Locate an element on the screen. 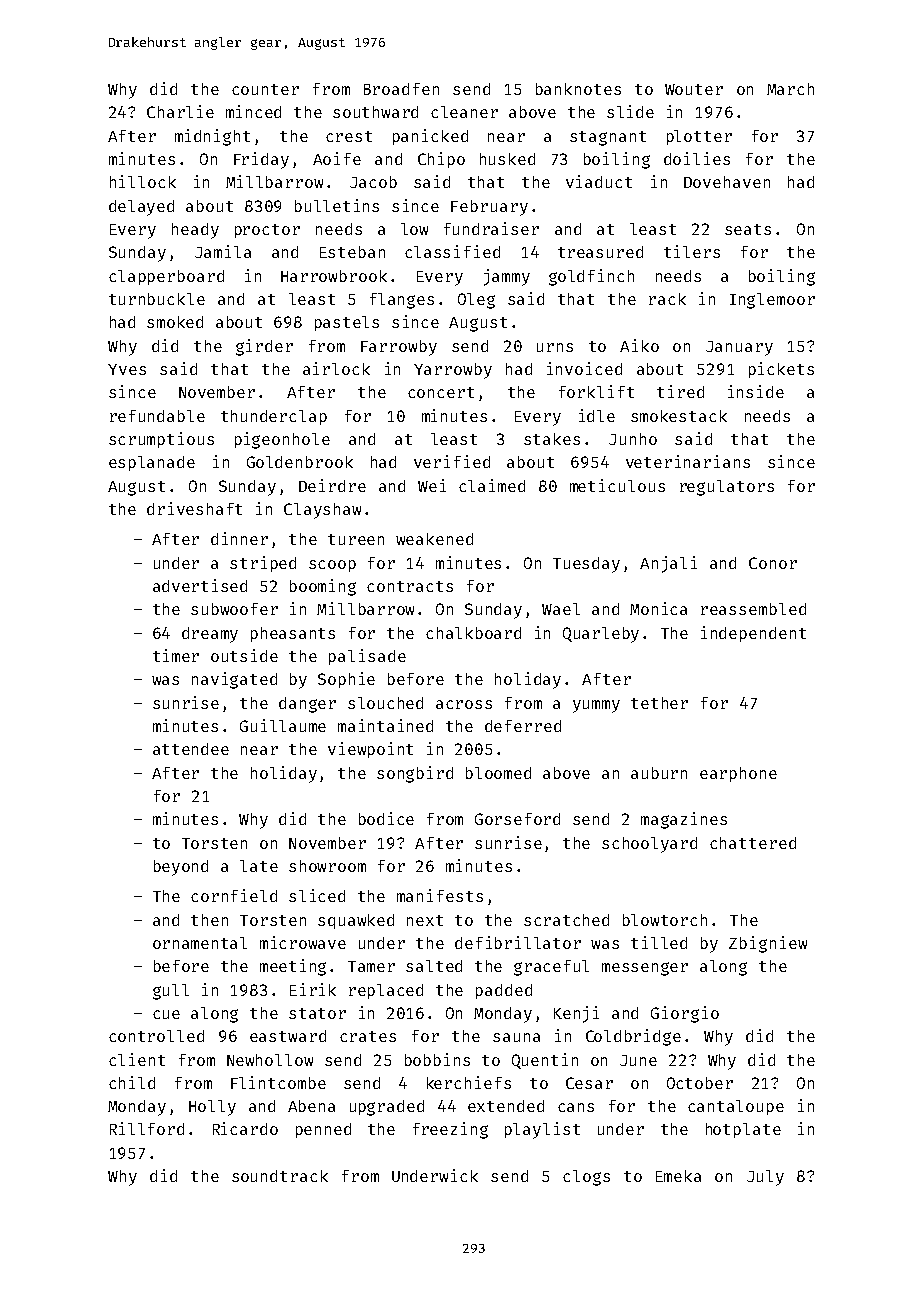 The width and height of the screenshot is (924, 1308). stakes is located at coordinates (552, 439).
